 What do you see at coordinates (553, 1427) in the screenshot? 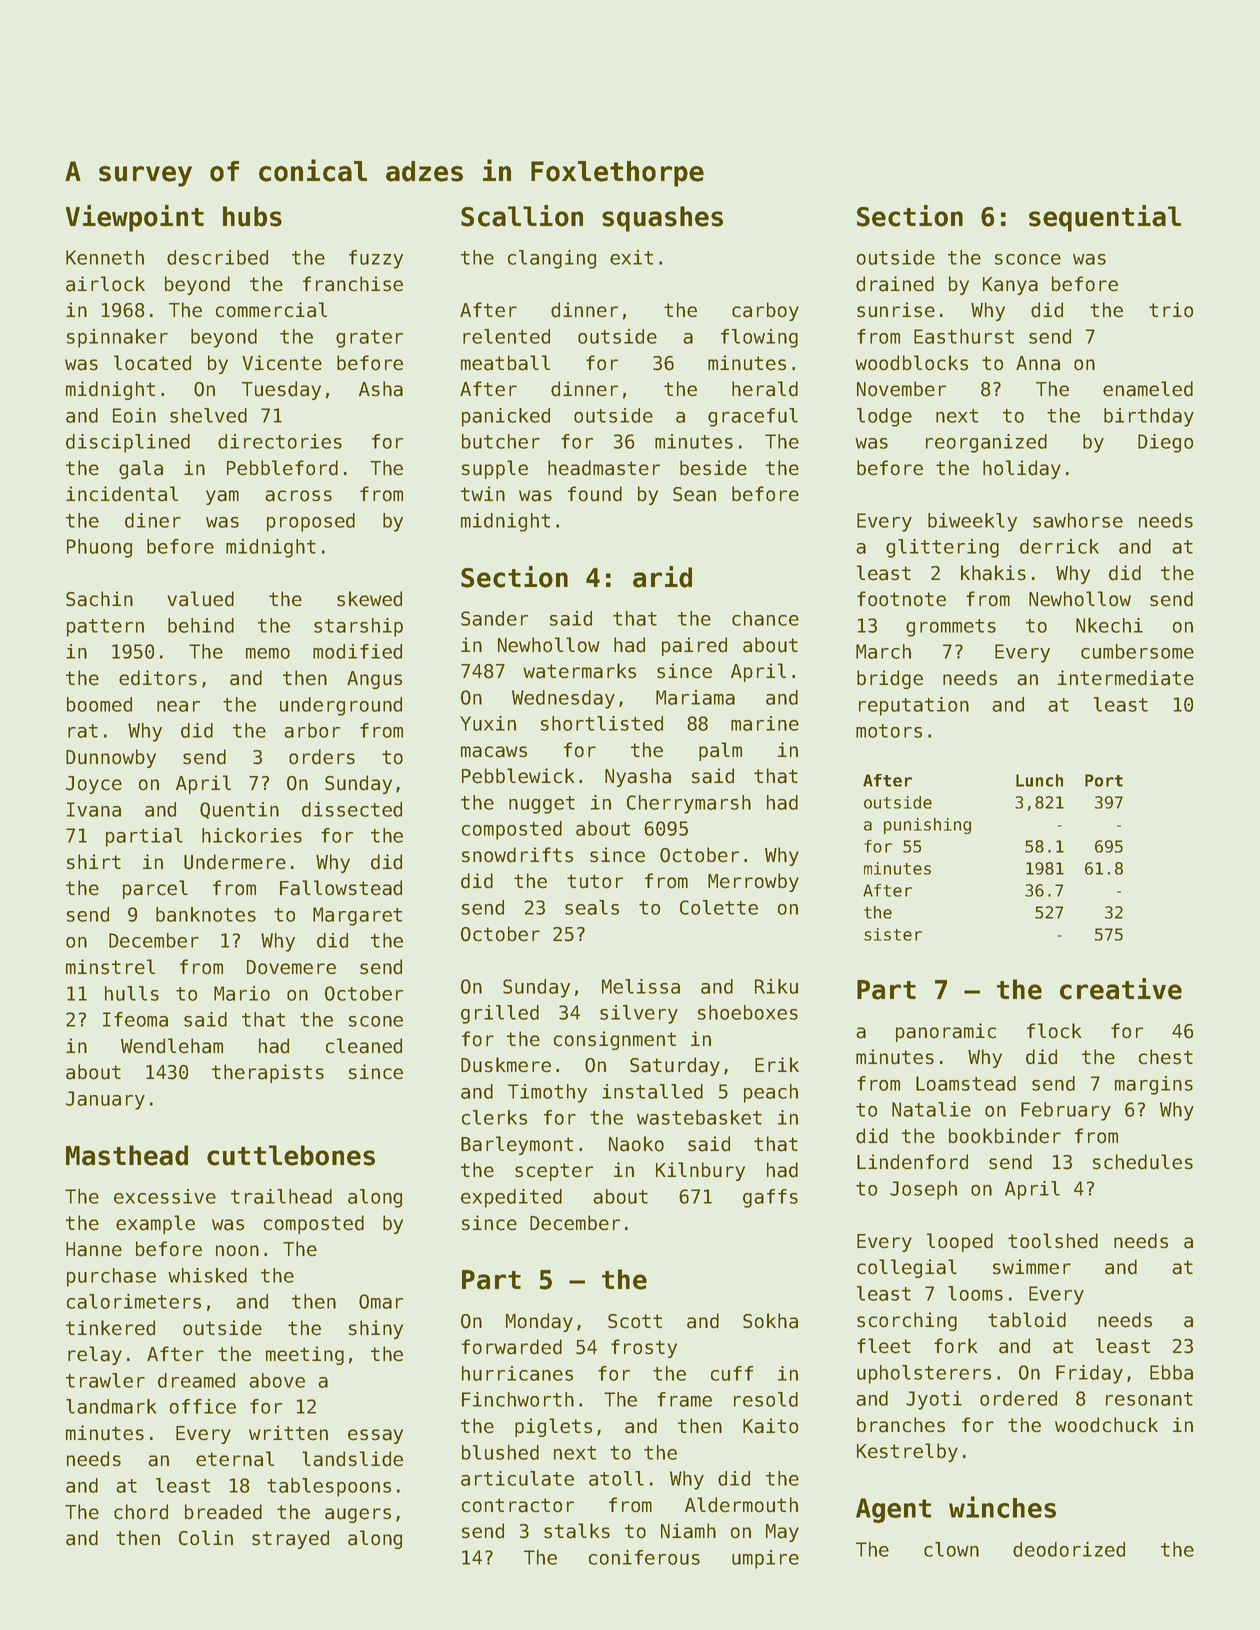
I see `piglets` at bounding box center [553, 1427].
